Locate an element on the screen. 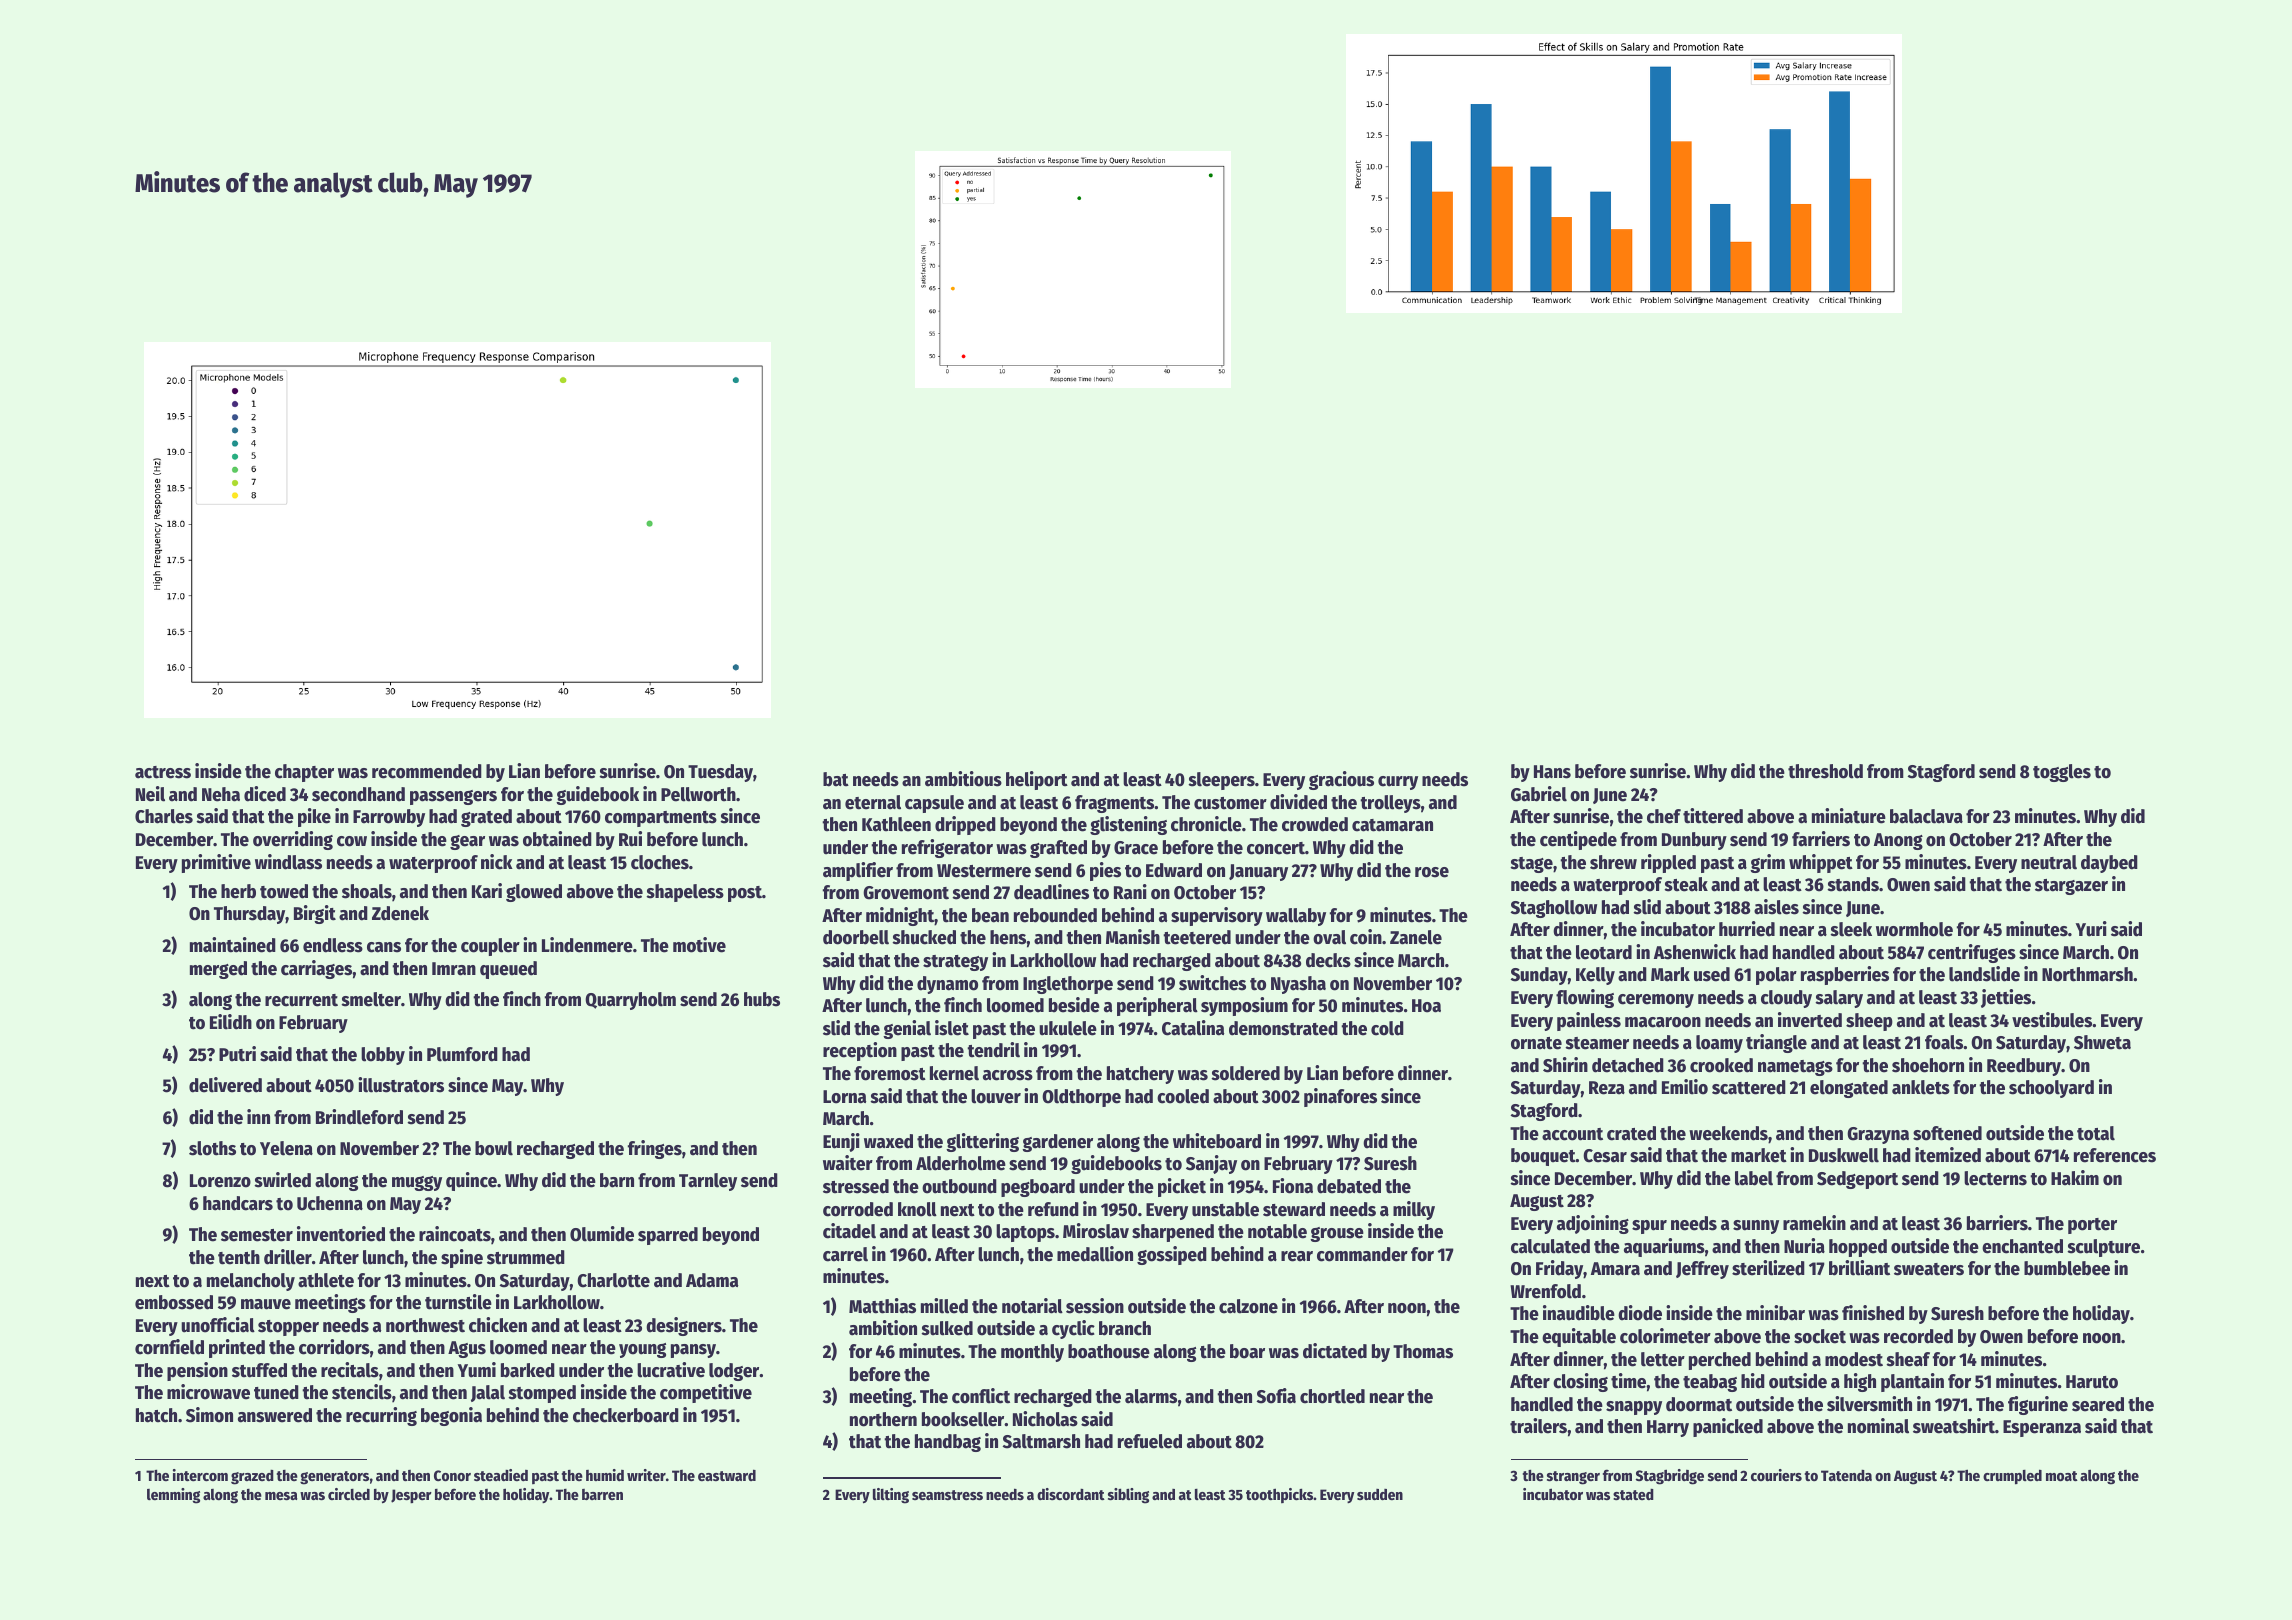 This screenshot has height=1620, width=2292. delivered is located at coordinates (225, 1085).
